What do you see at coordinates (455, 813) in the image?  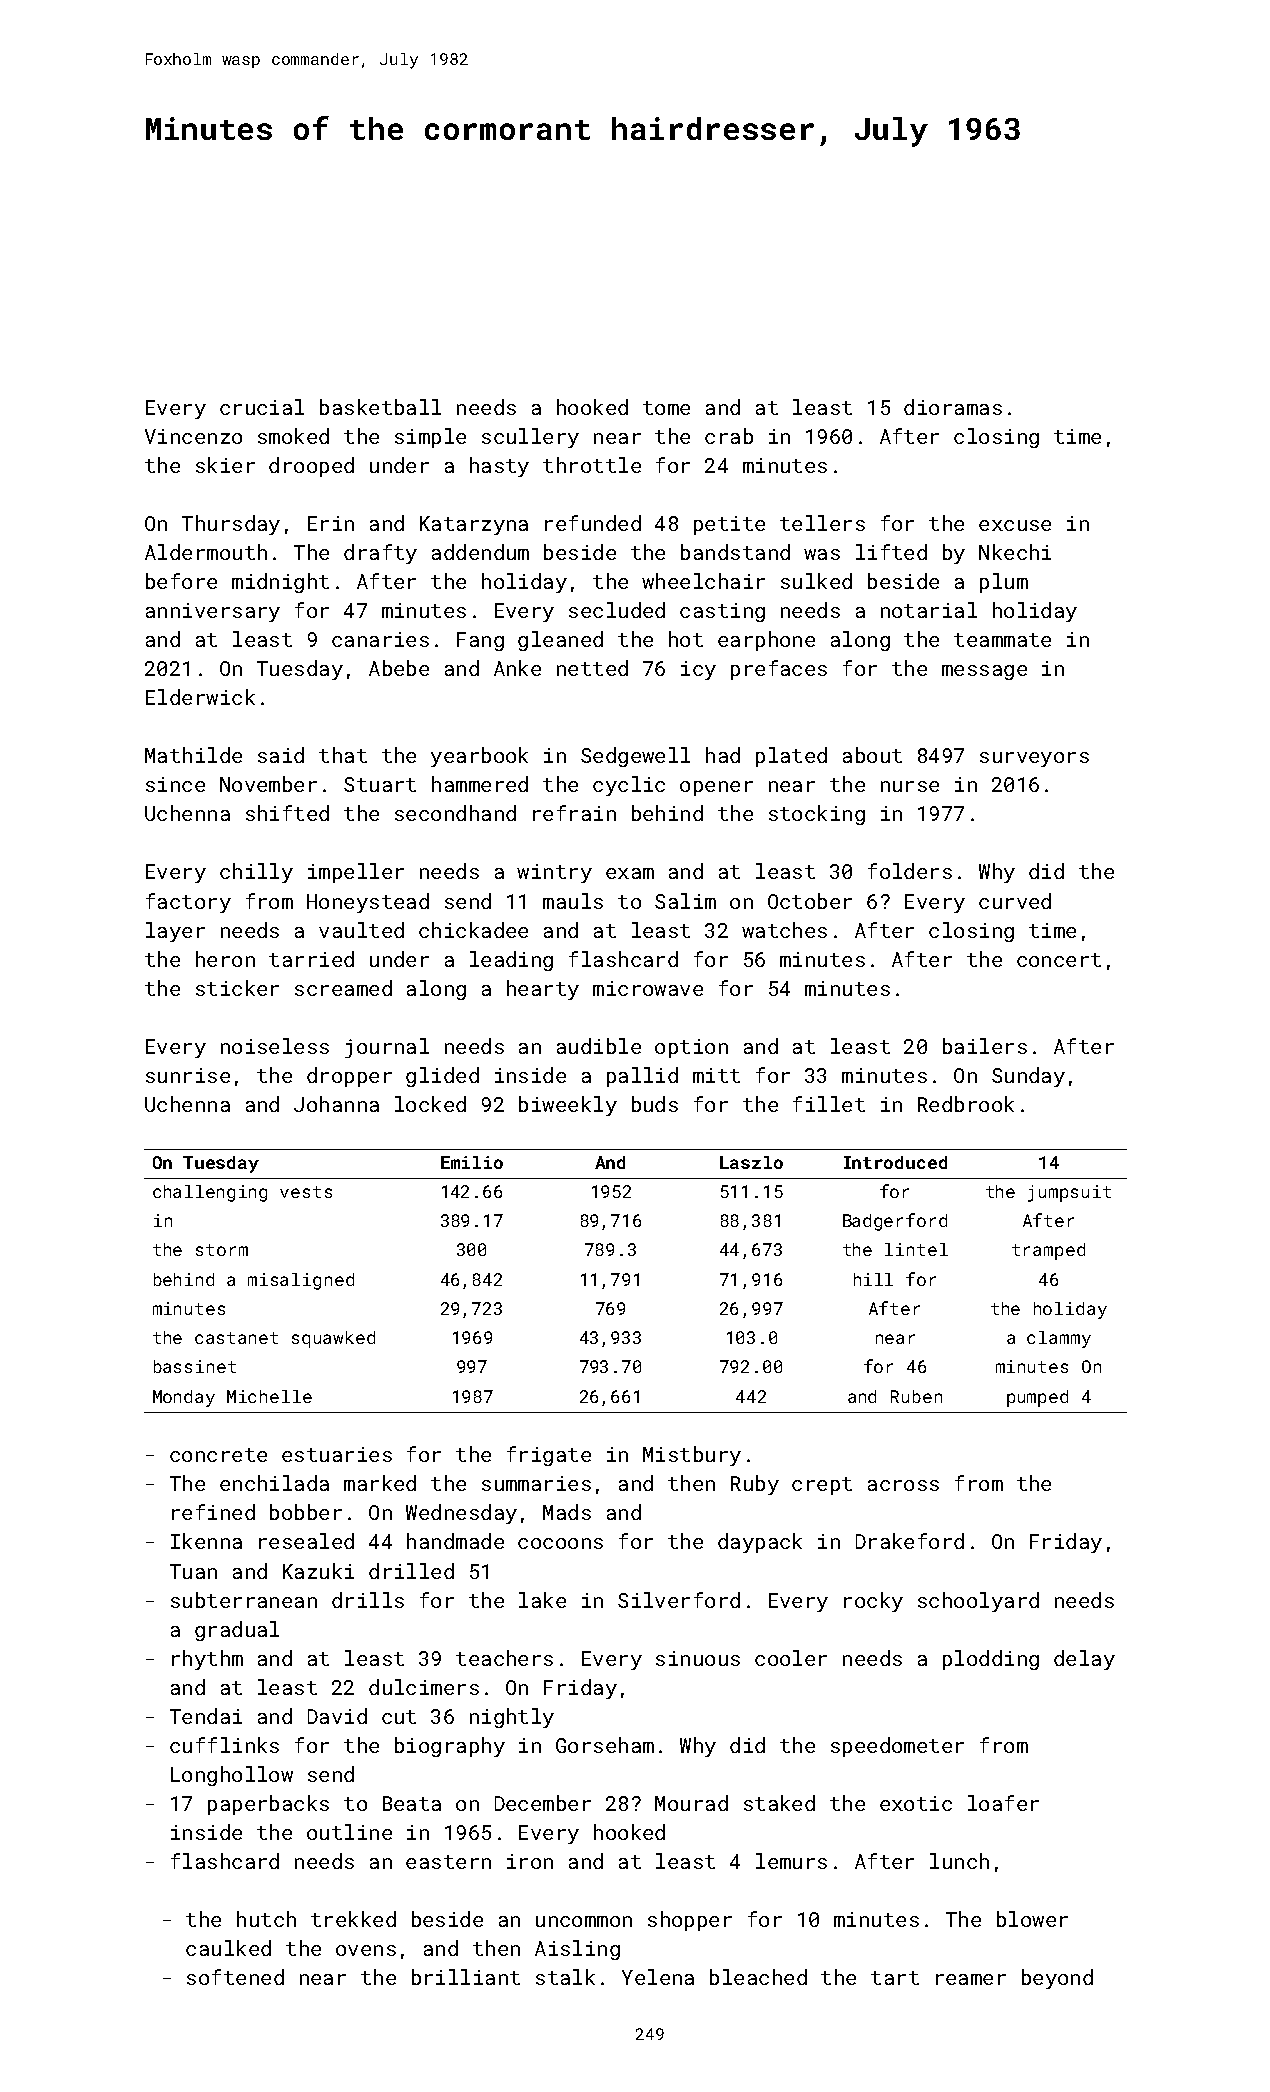 I see `secondhand` at bounding box center [455, 813].
